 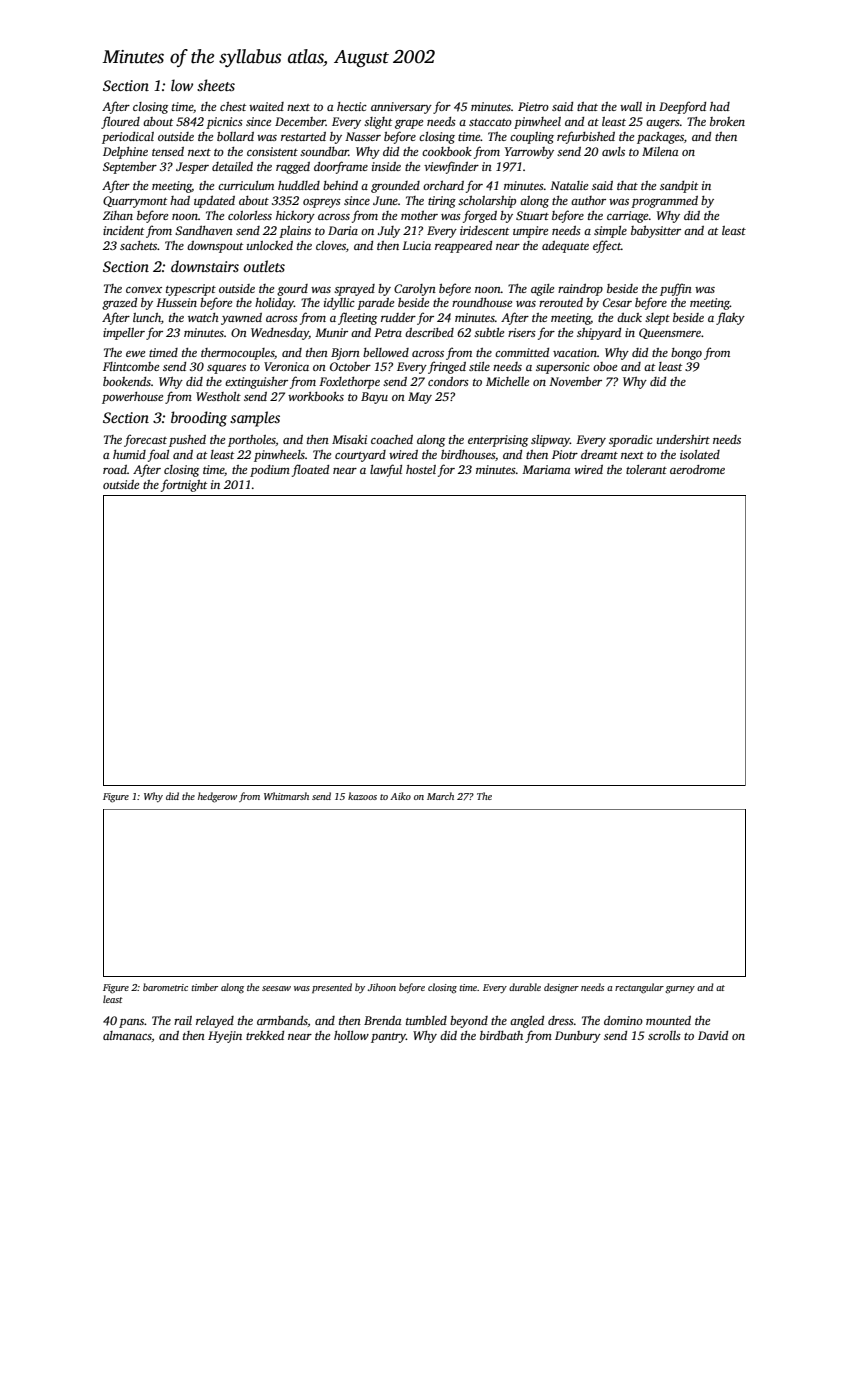 What do you see at coordinates (128, 138) in the screenshot?
I see `periodical` at bounding box center [128, 138].
